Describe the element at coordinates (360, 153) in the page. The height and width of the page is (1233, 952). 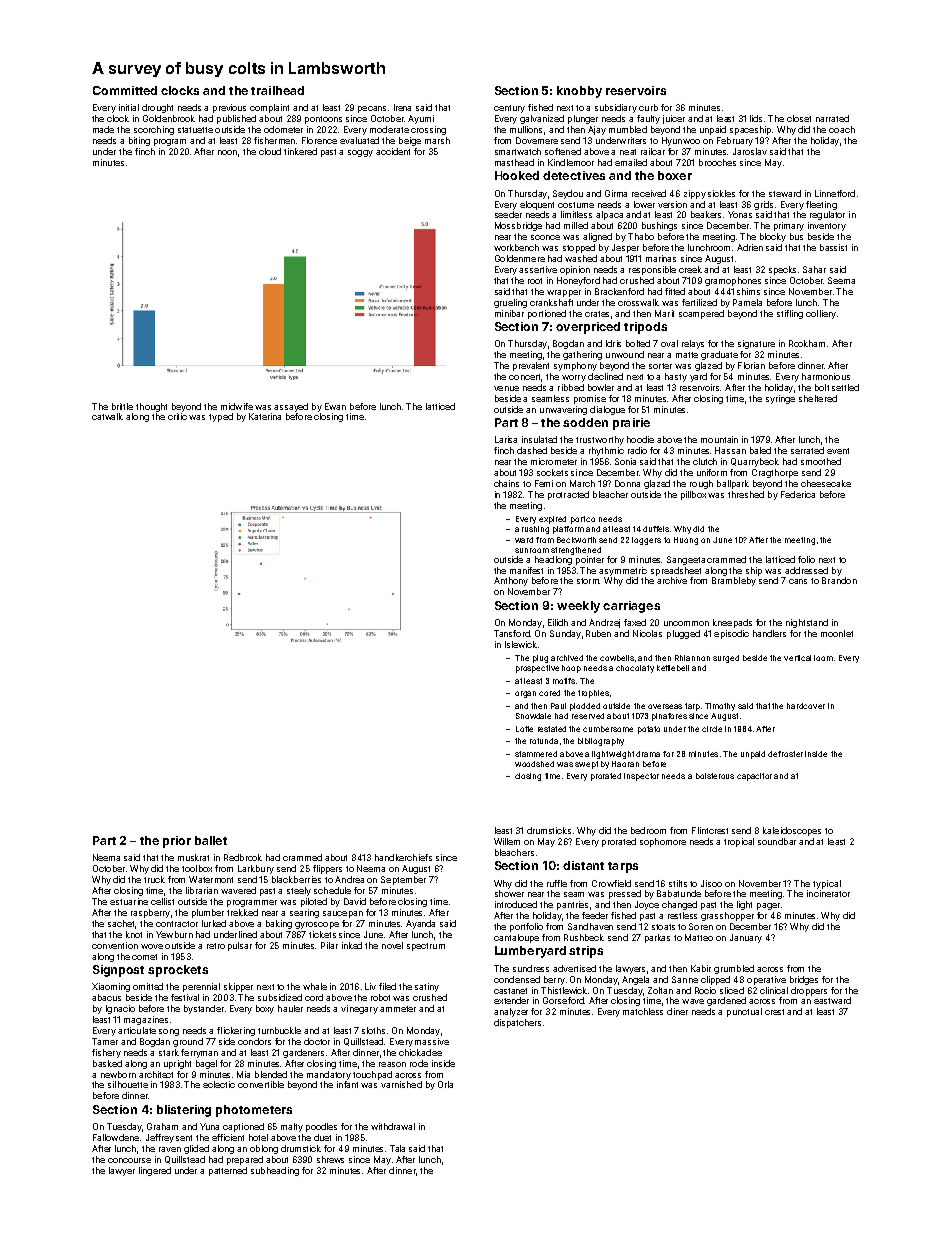
I see `soggy` at that location.
